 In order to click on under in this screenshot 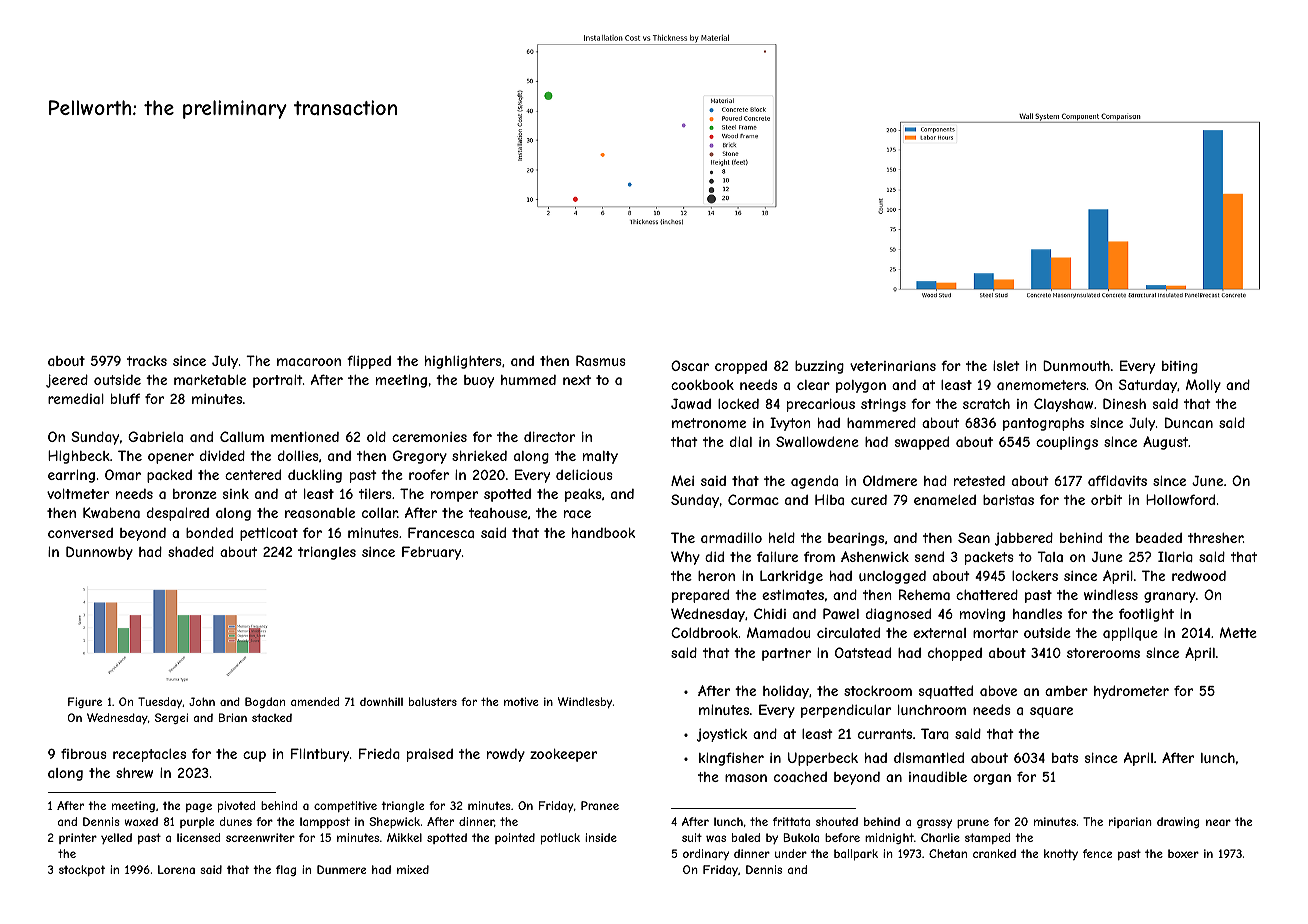, I will do `click(791, 853)`.
